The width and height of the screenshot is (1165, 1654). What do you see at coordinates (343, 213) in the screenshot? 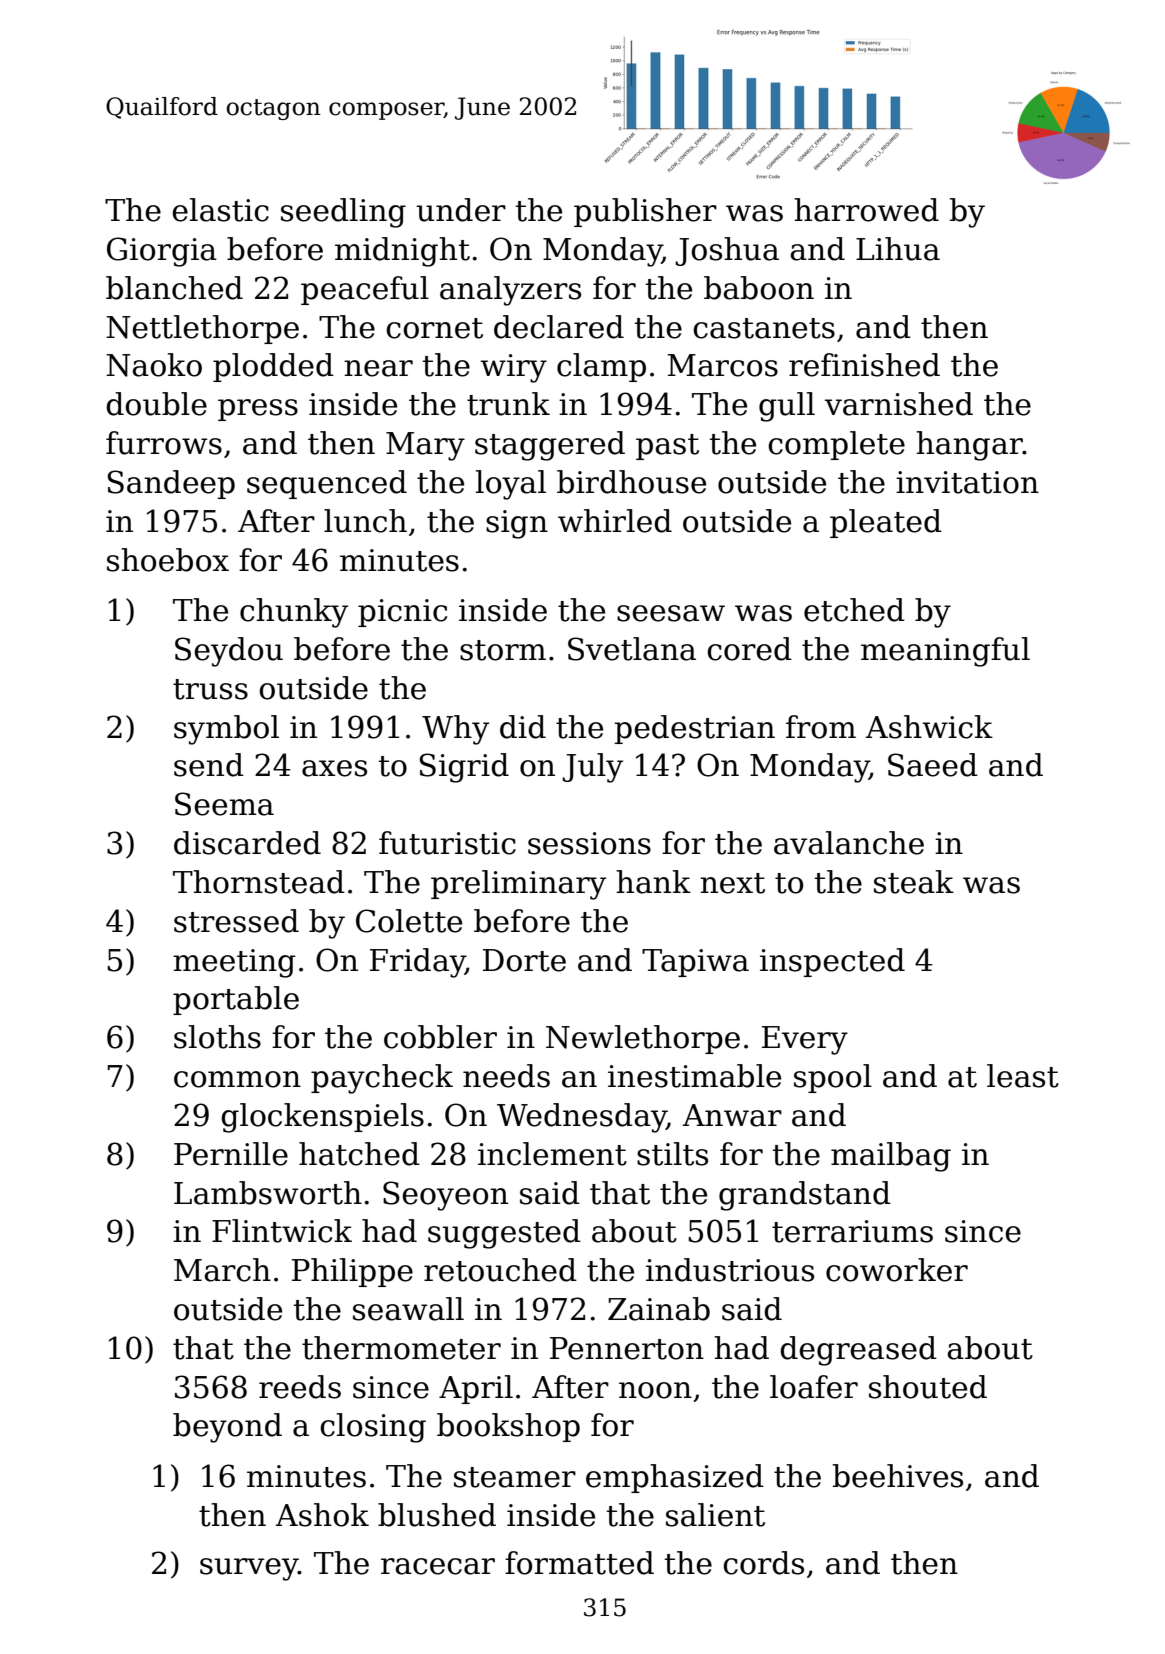
I see `seedling` at bounding box center [343, 213].
